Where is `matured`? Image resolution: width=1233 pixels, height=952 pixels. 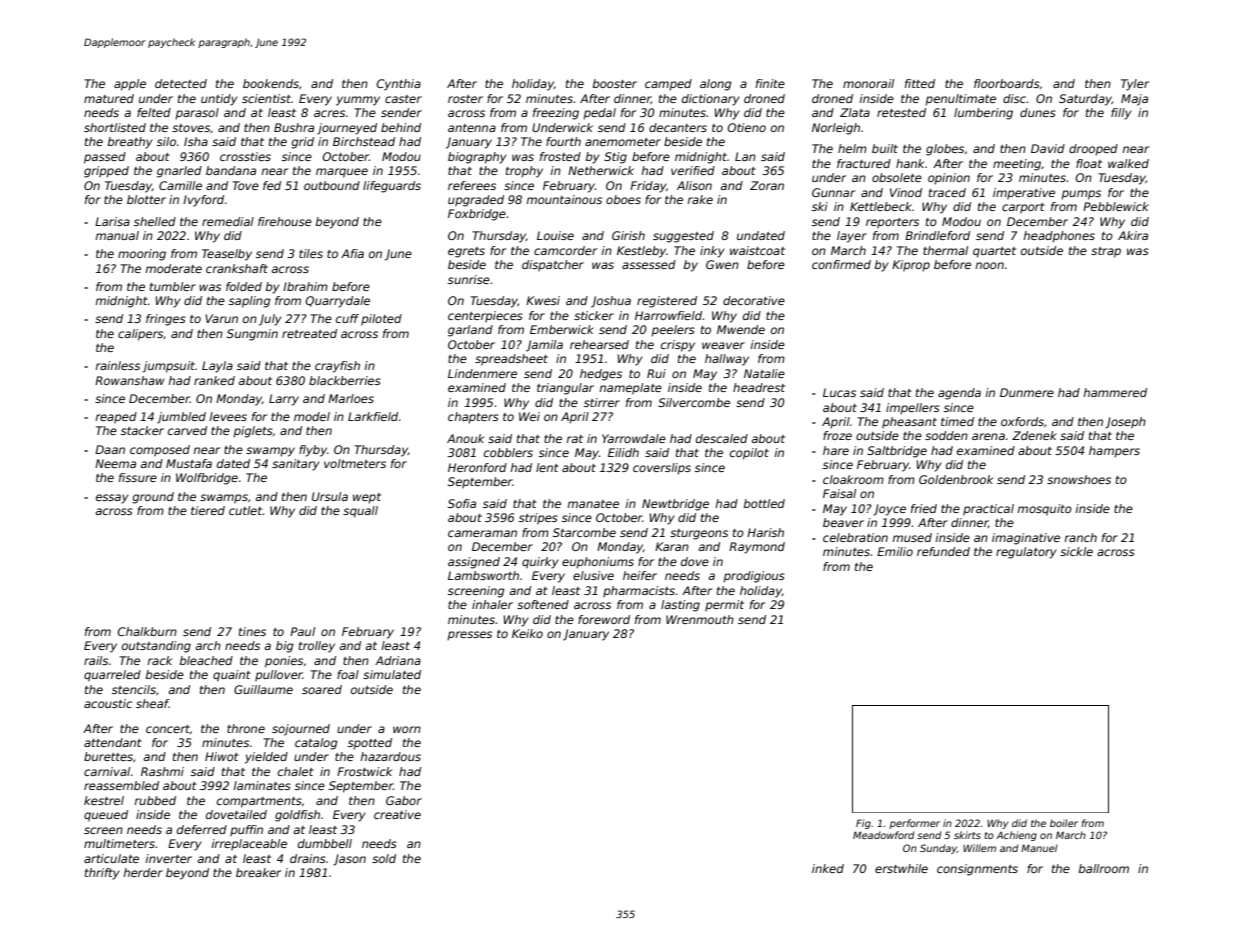 matured is located at coordinates (109, 98).
